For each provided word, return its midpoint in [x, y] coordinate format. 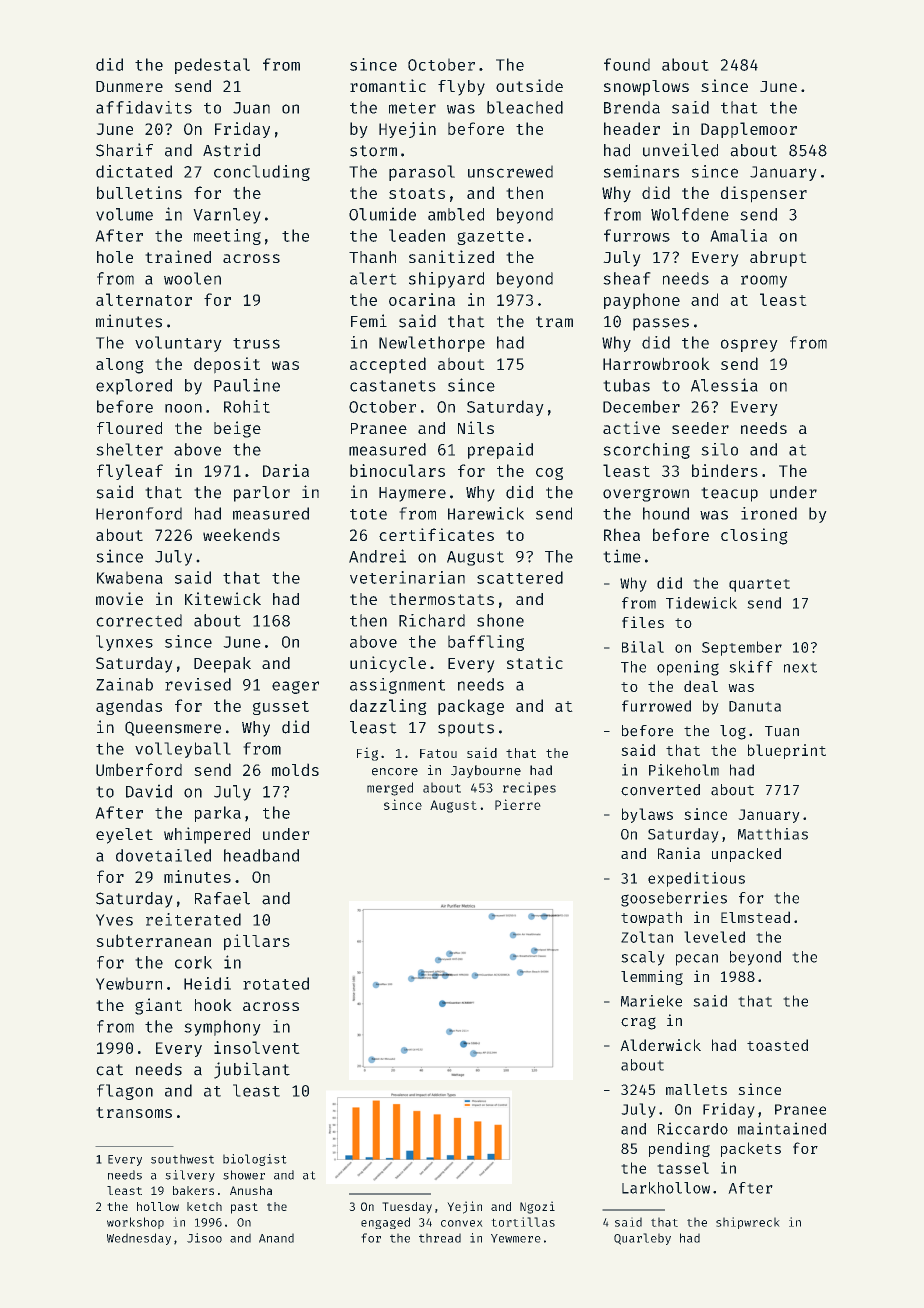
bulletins [139, 192]
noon [183, 408]
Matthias [773, 834]
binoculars [397, 470]
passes [661, 324]
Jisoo [204, 1238]
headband [261, 855]
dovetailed [163, 855]
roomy [764, 281]
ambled [456, 214]
